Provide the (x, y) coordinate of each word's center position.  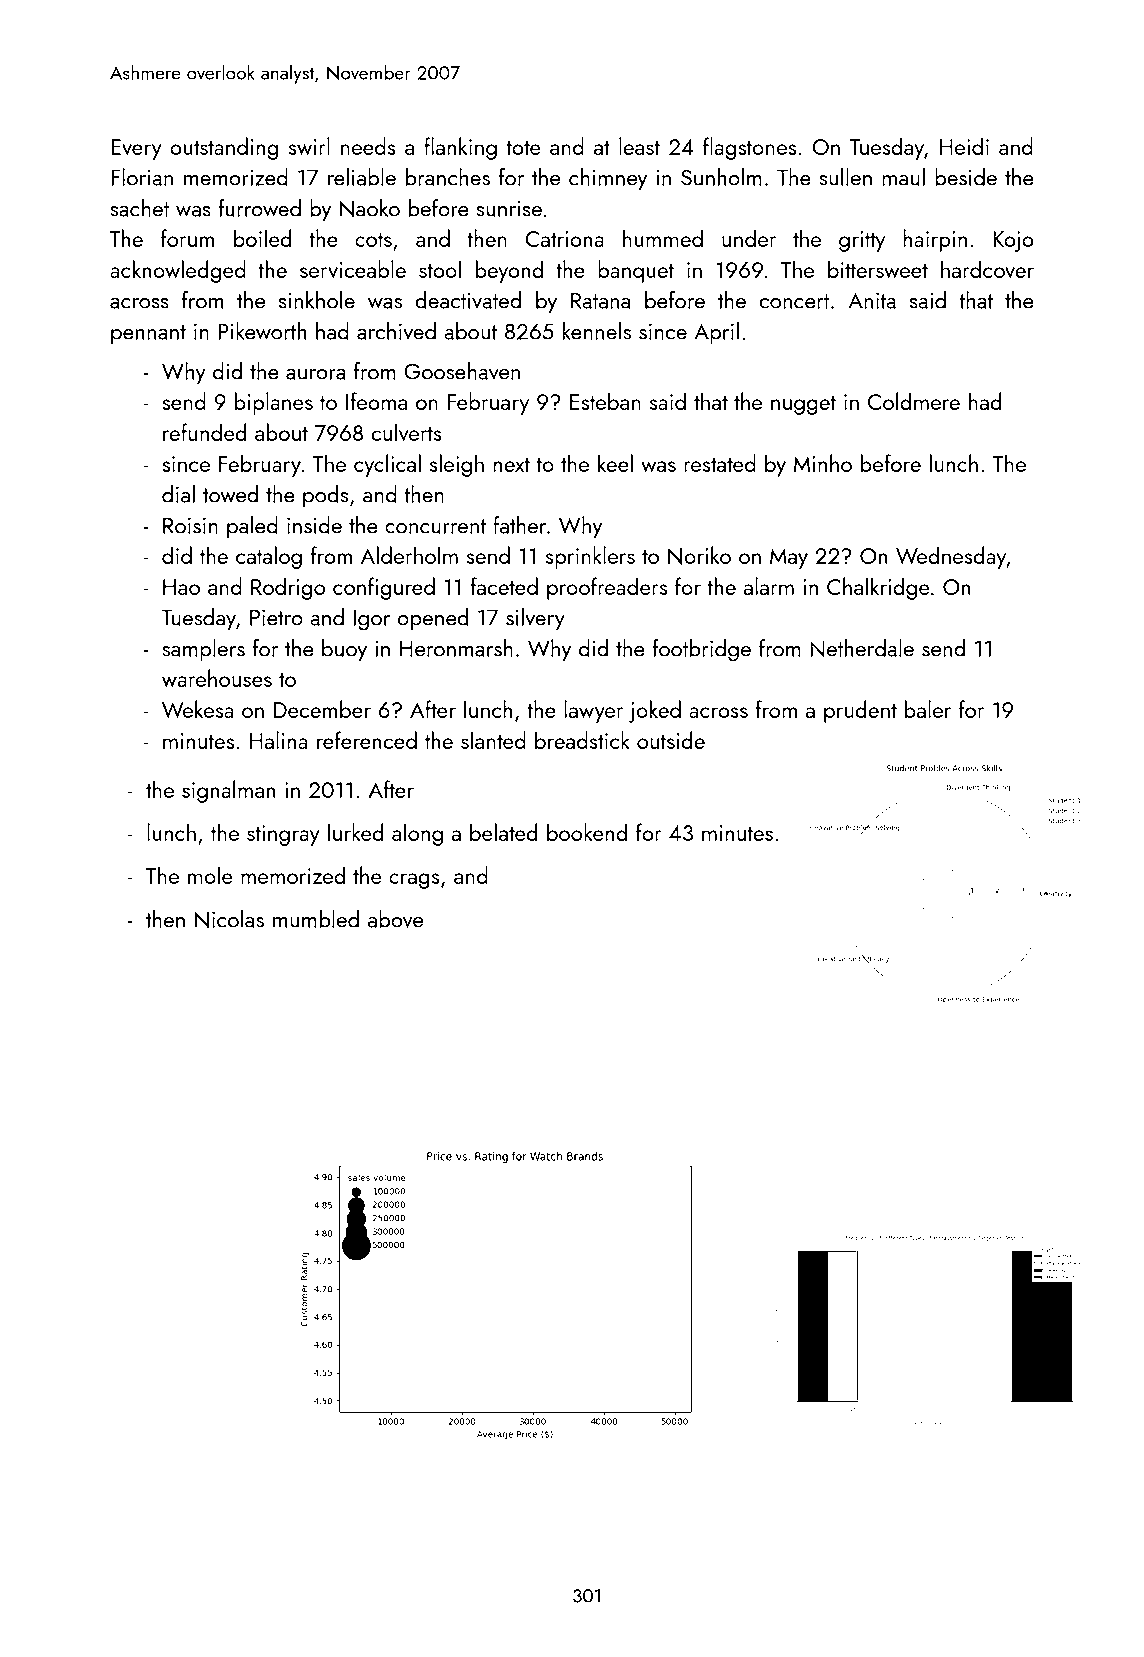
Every (136, 149)
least (639, 146)
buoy (344, 650)
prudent (860, 711)
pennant (148, 335)
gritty (862, 241)
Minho (823, 463)
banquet (636, 271)
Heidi (964, 146)
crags (414, 881)
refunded (205, 432)
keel (615, 463)
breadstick (582, 740)
